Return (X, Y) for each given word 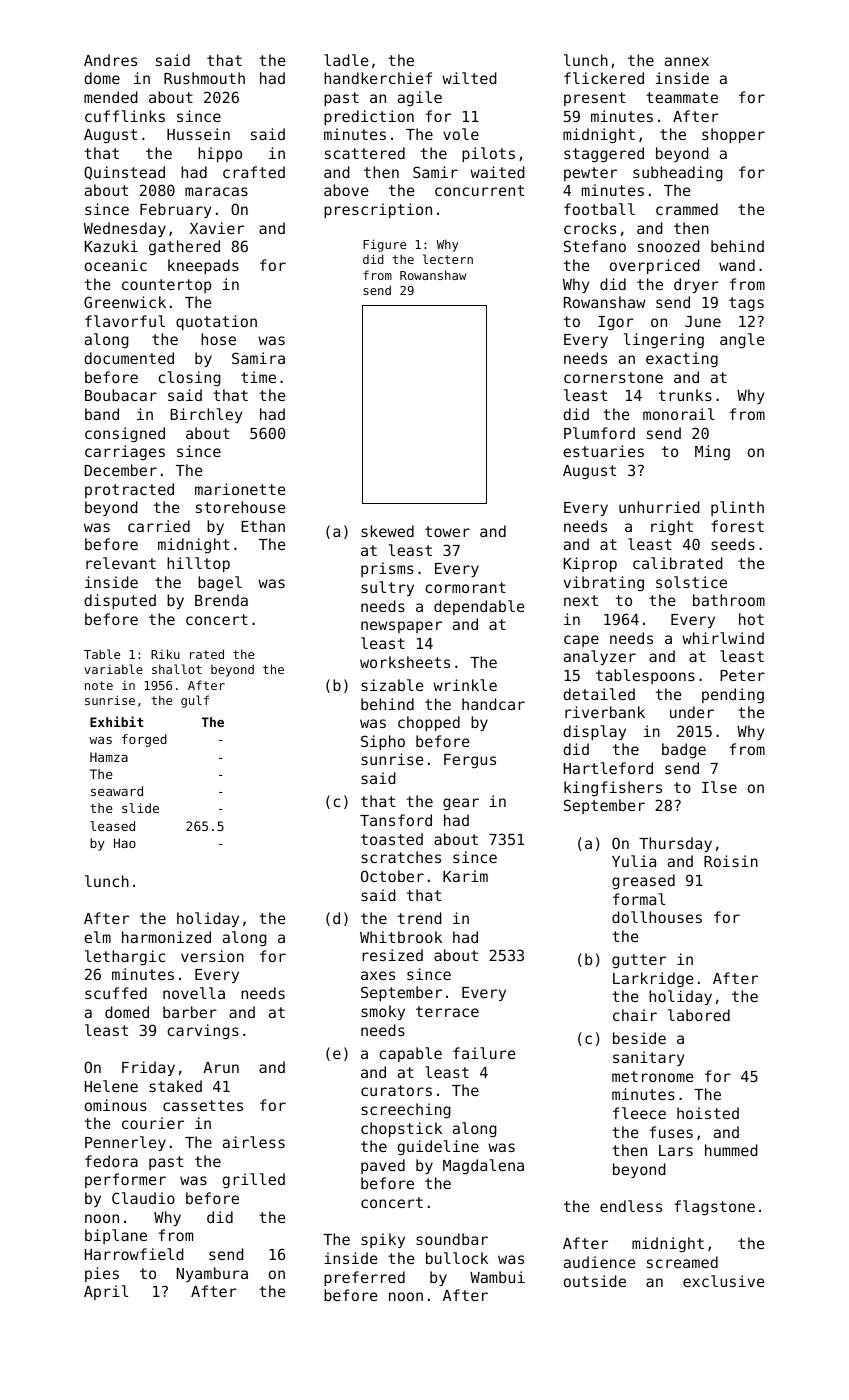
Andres (110, 60)
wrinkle (465, 685)
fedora (111, 1161)
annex (687, 61)
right (672, 527)
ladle (346, 60)
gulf (195, 701)
